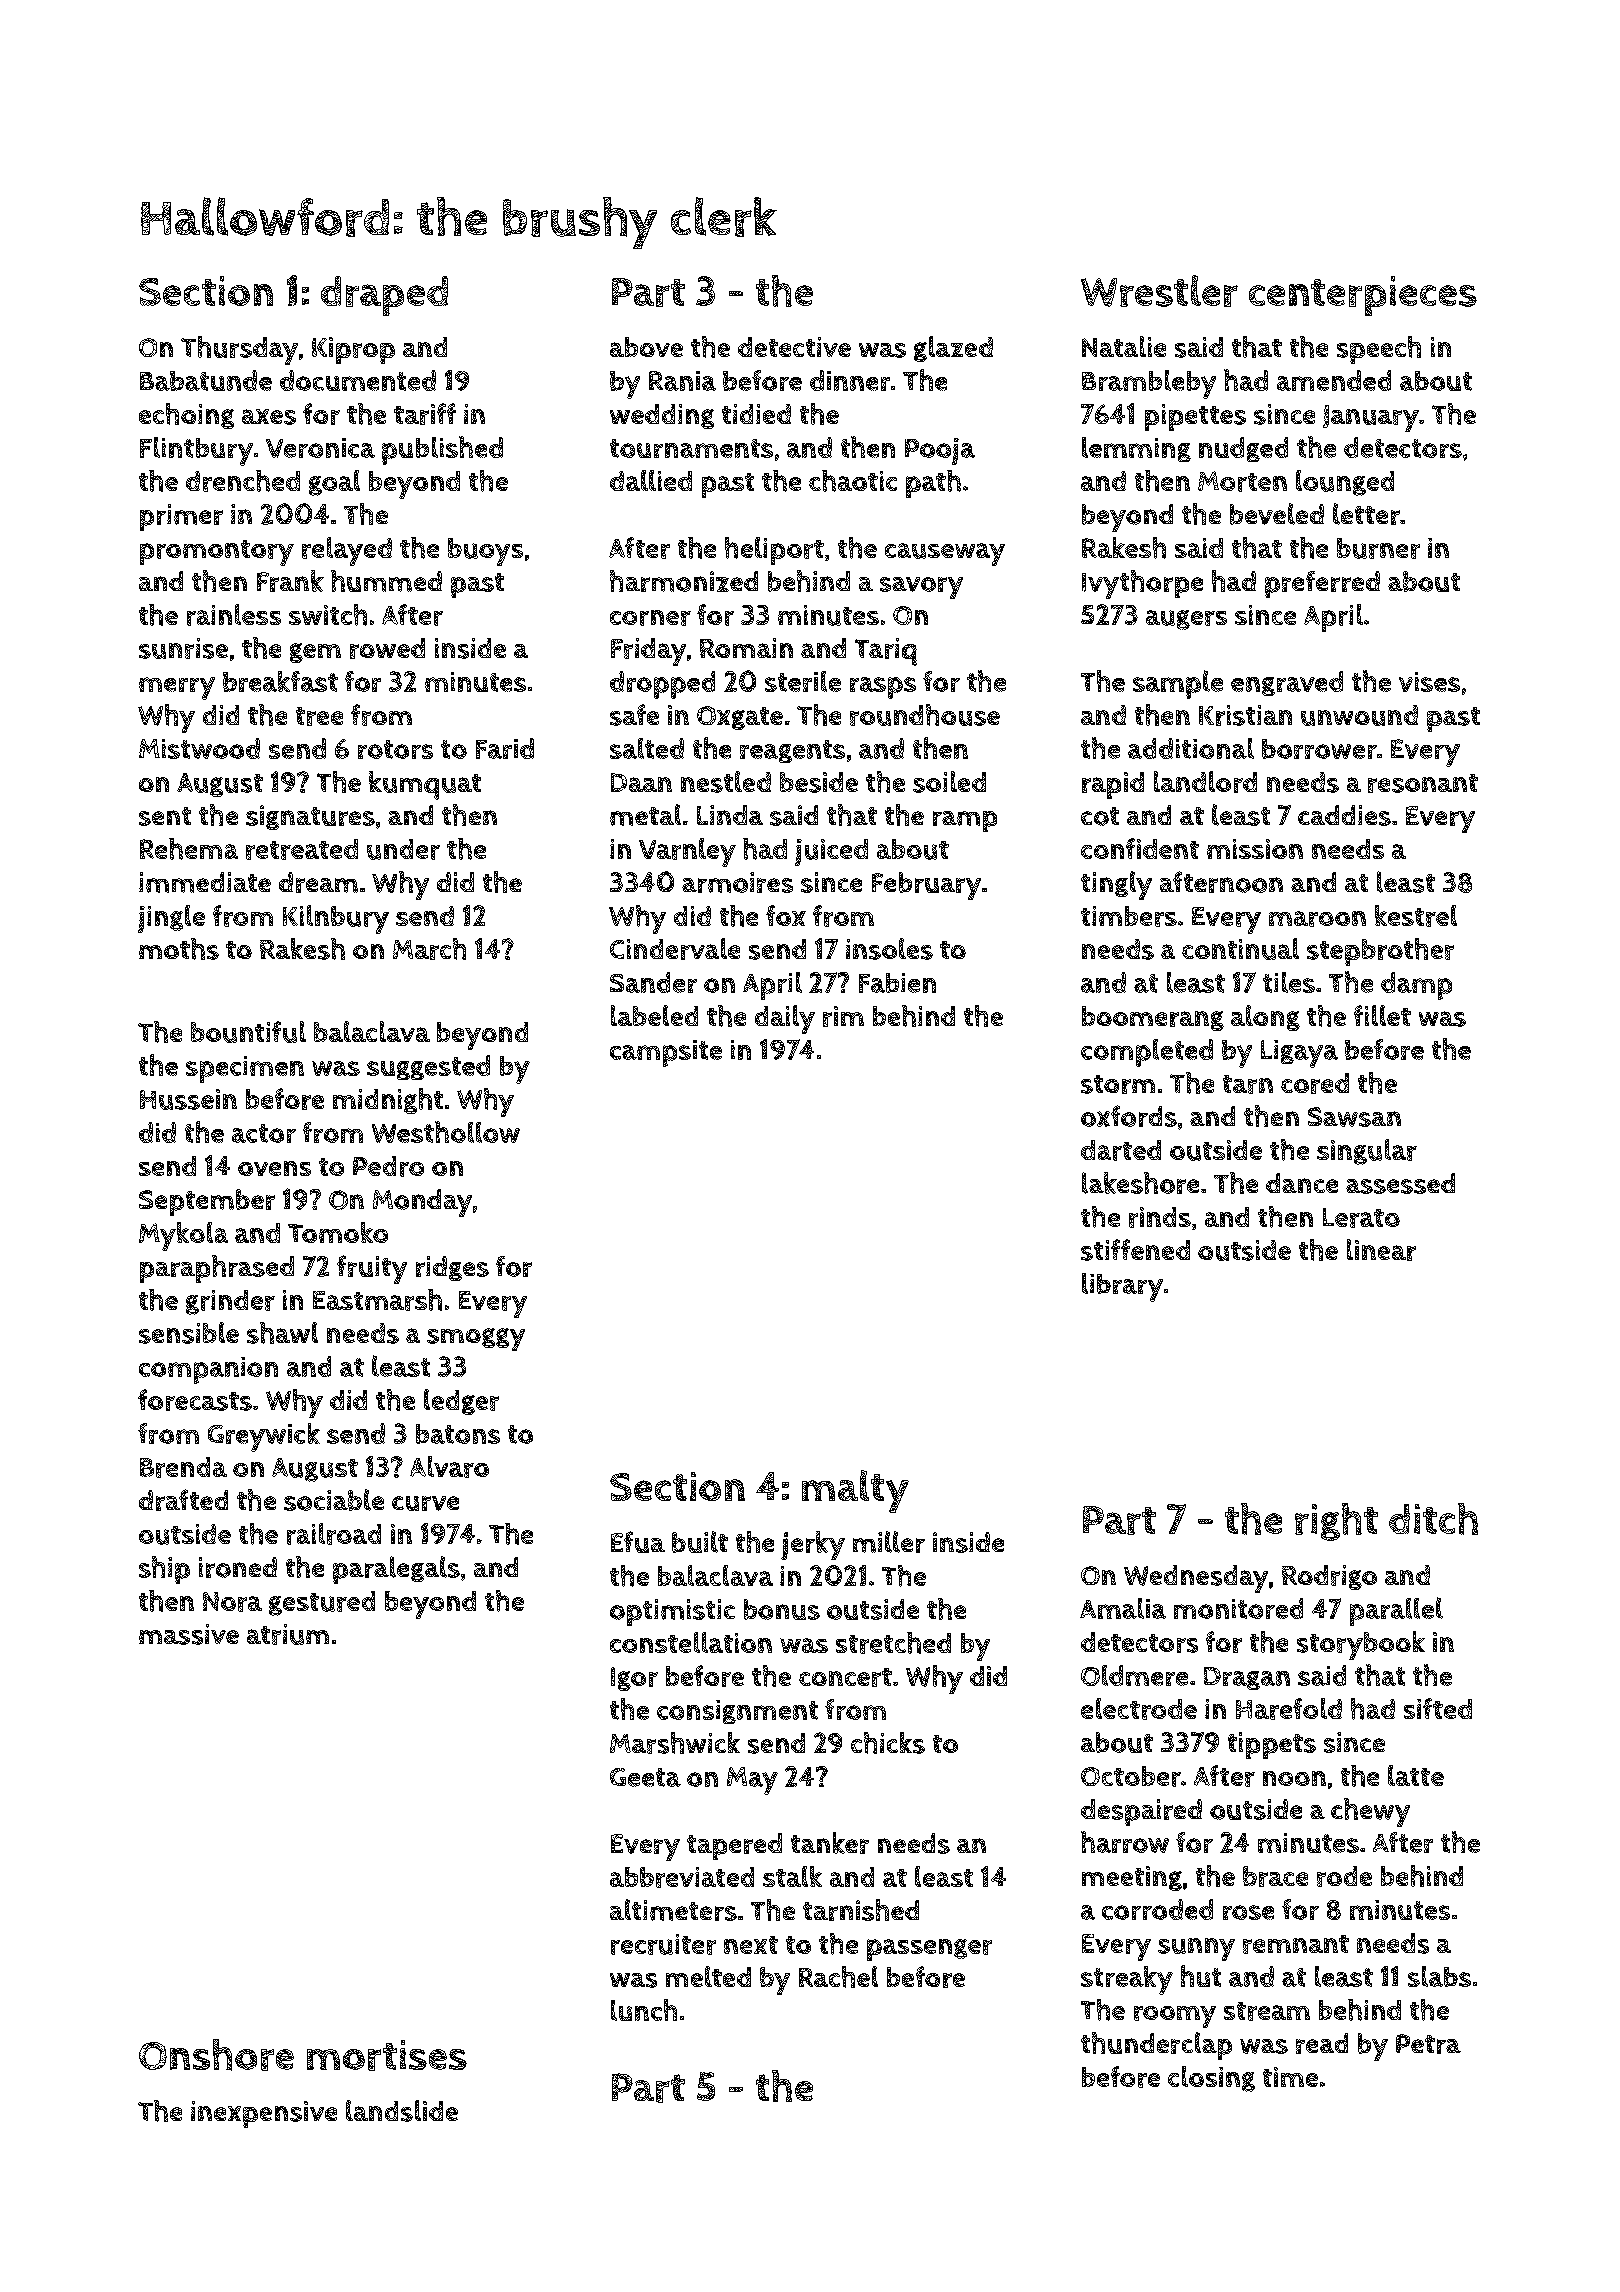 This page has height=2292, width=1620. What do you see at coordinates (476, 1339) in the page?
I see `smoggy` at bounding box center [476, 1339].
